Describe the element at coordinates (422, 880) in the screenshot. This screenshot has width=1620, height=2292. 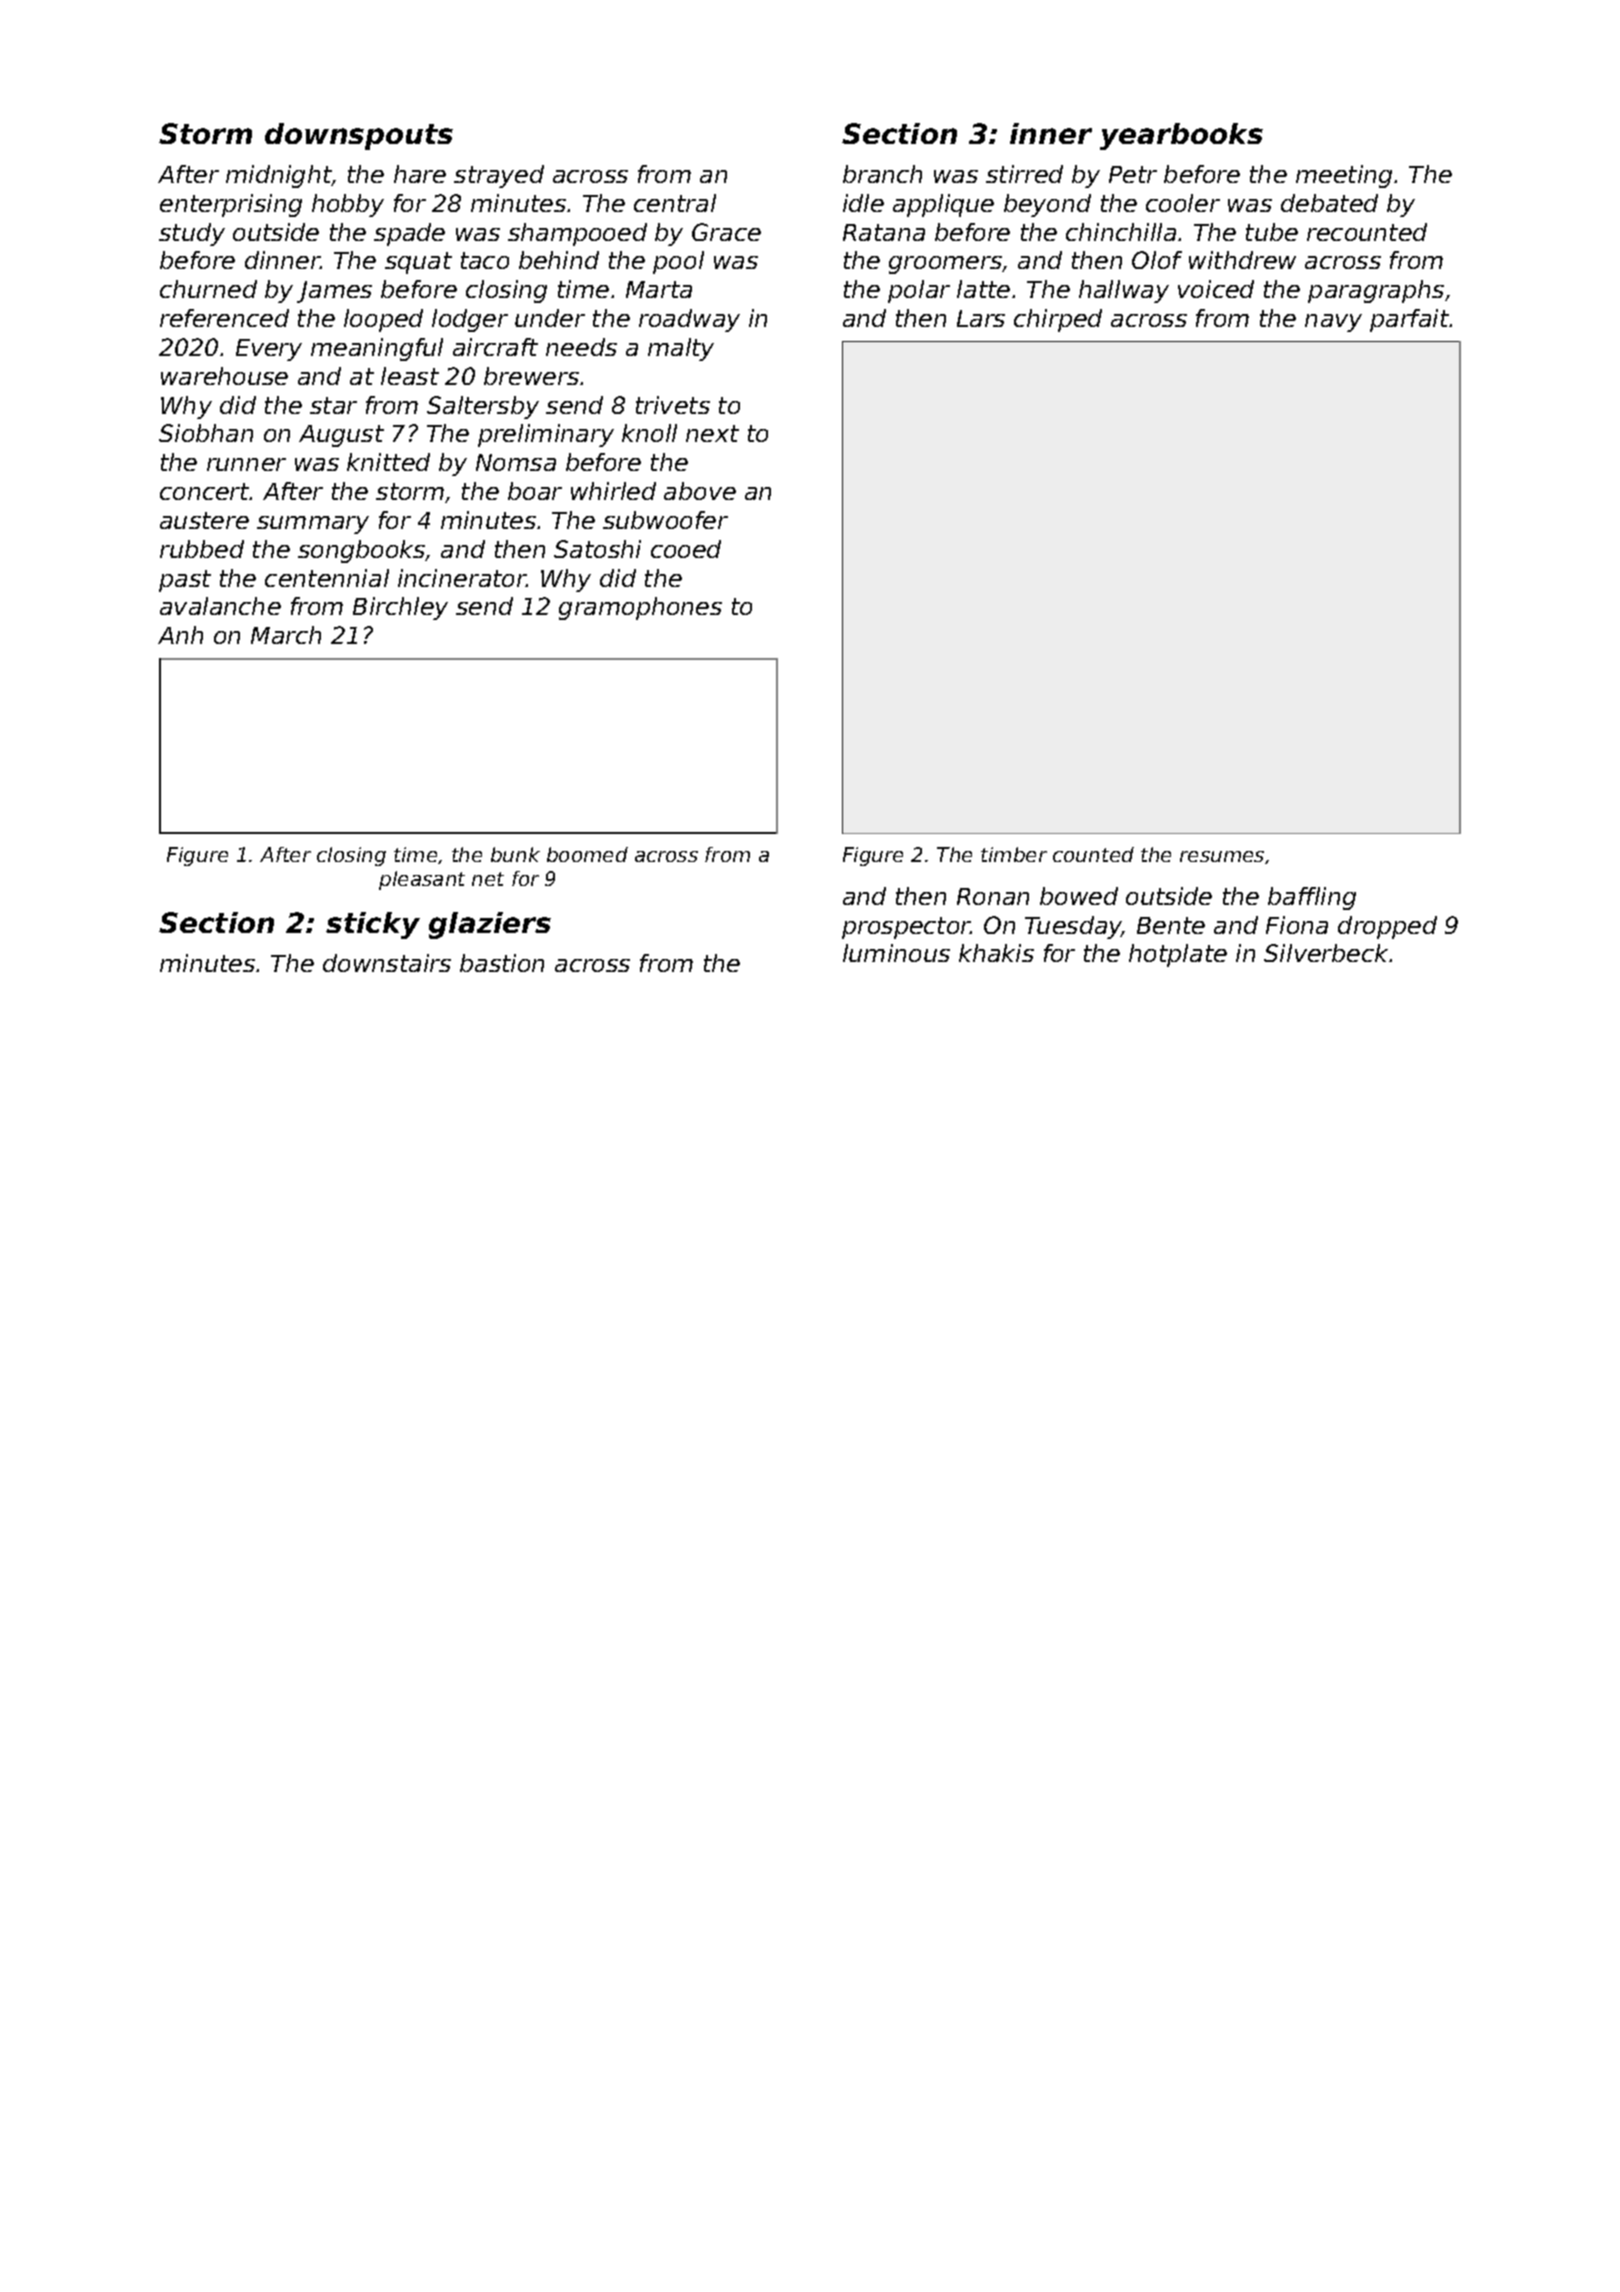
I see `pleasant` at that location.
